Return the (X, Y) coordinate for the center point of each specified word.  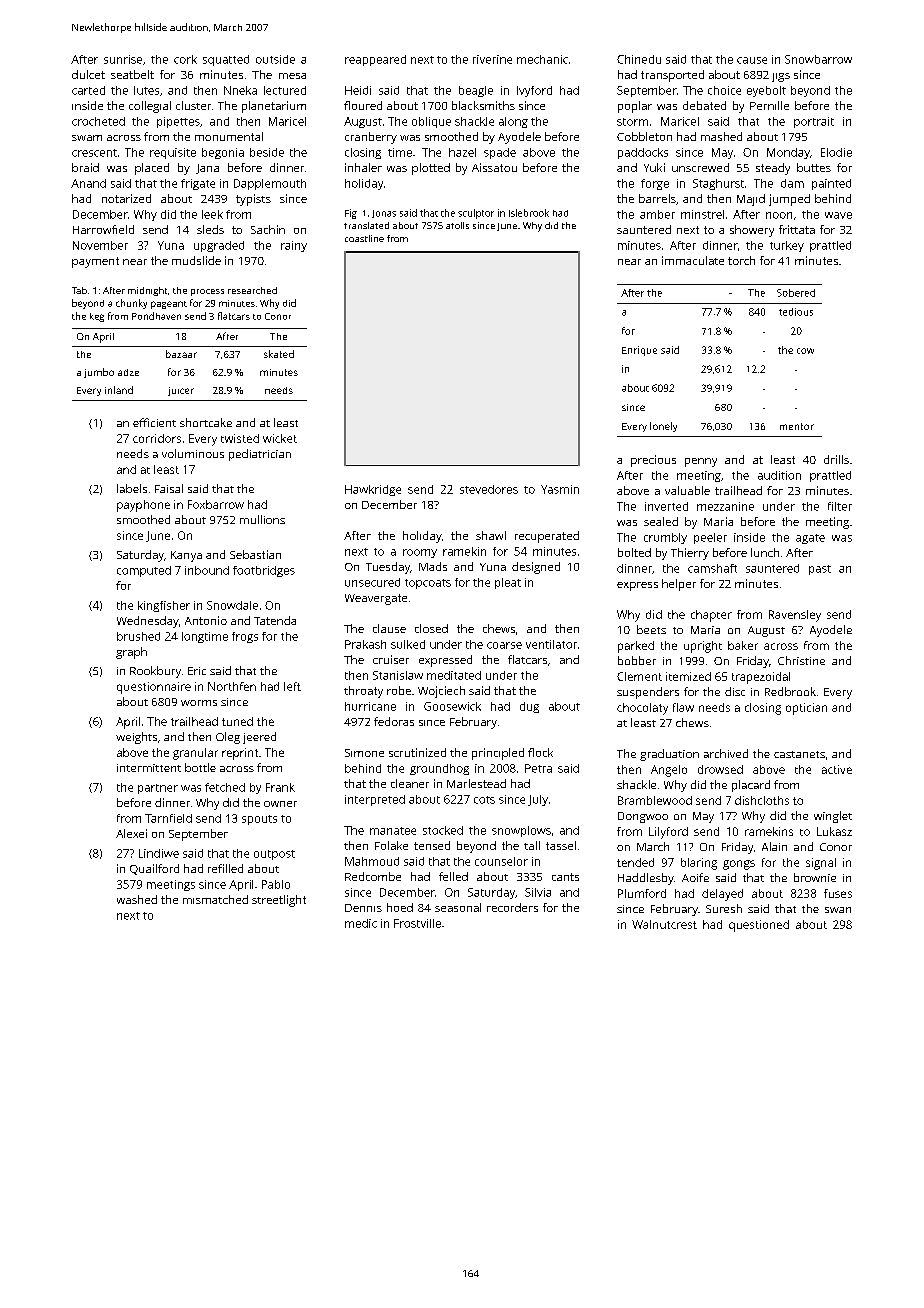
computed (144, 571)
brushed (138, 636)
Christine (801, 660)
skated (279, 354)
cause (752, 60)
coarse (504, 645)
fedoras (394, 721)
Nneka (240, 90)
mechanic (542, 59)
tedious (796, 312)
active (837, 769)
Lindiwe (159, 853)
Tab (79, 290)
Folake (391, 845)
